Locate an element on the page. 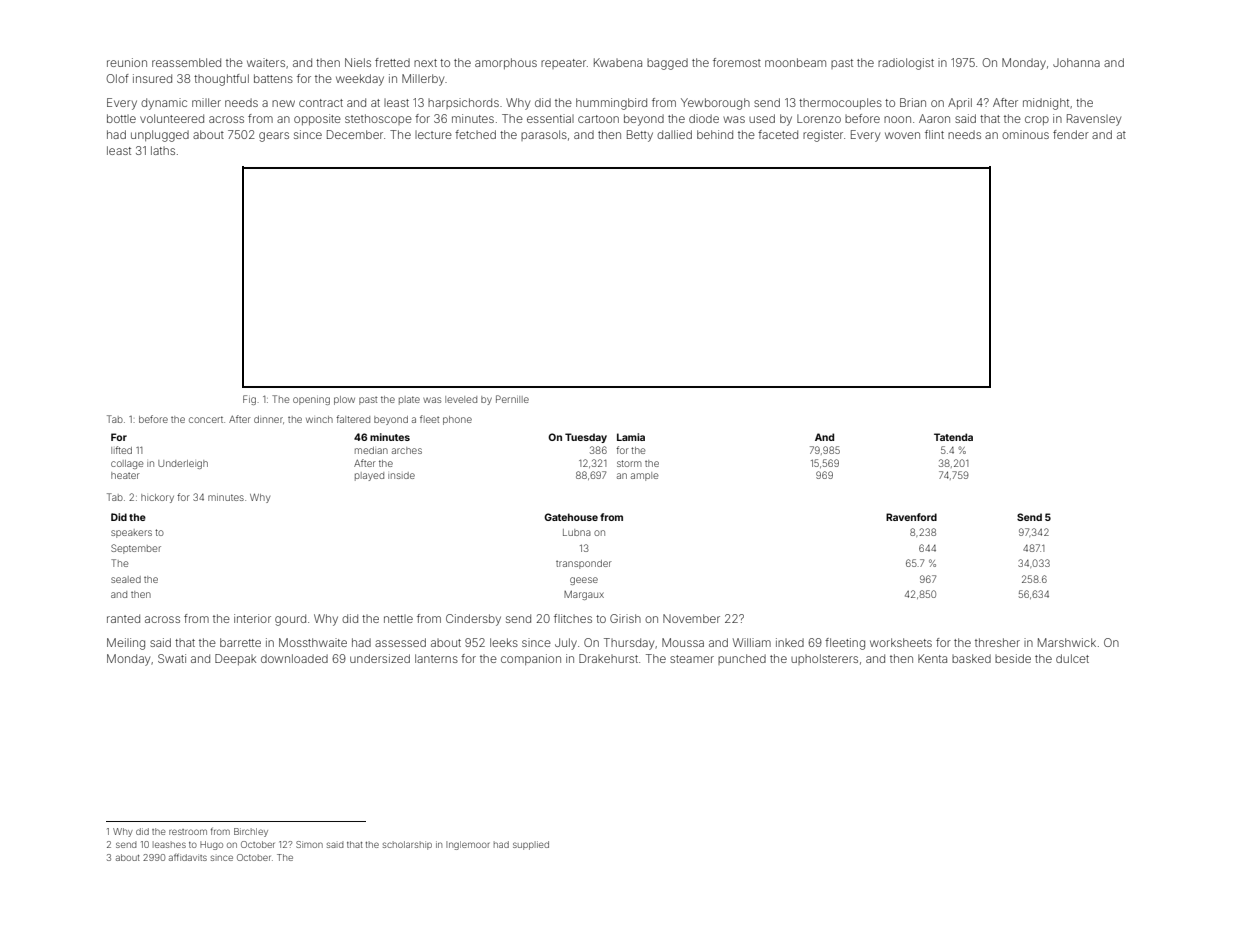 The height and width of the image is (952, 1233). Tuesday is located at coordinates (586, 438).
